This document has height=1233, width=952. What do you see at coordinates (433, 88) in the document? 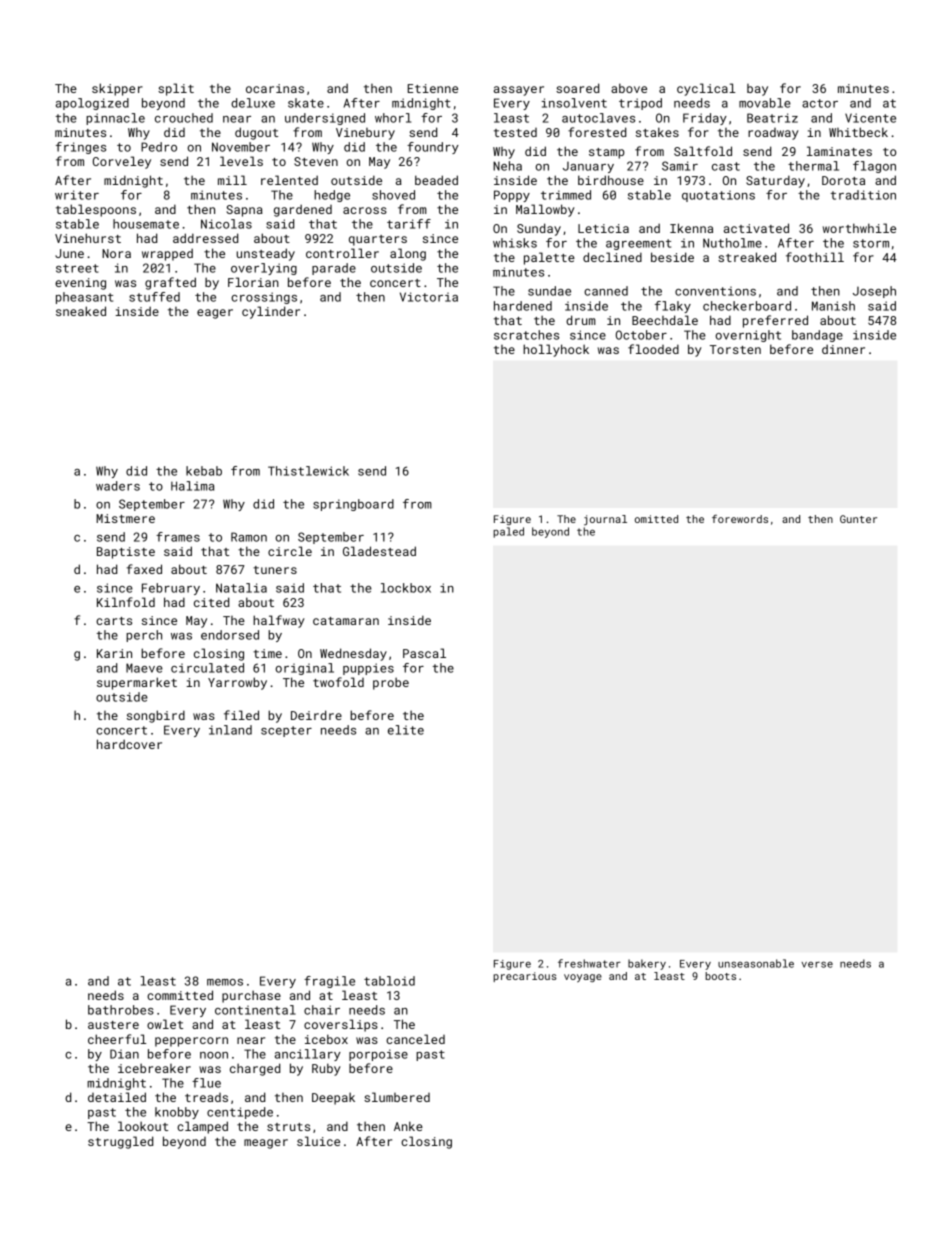
I see `Etienne` at bounding box center [433, 88].
